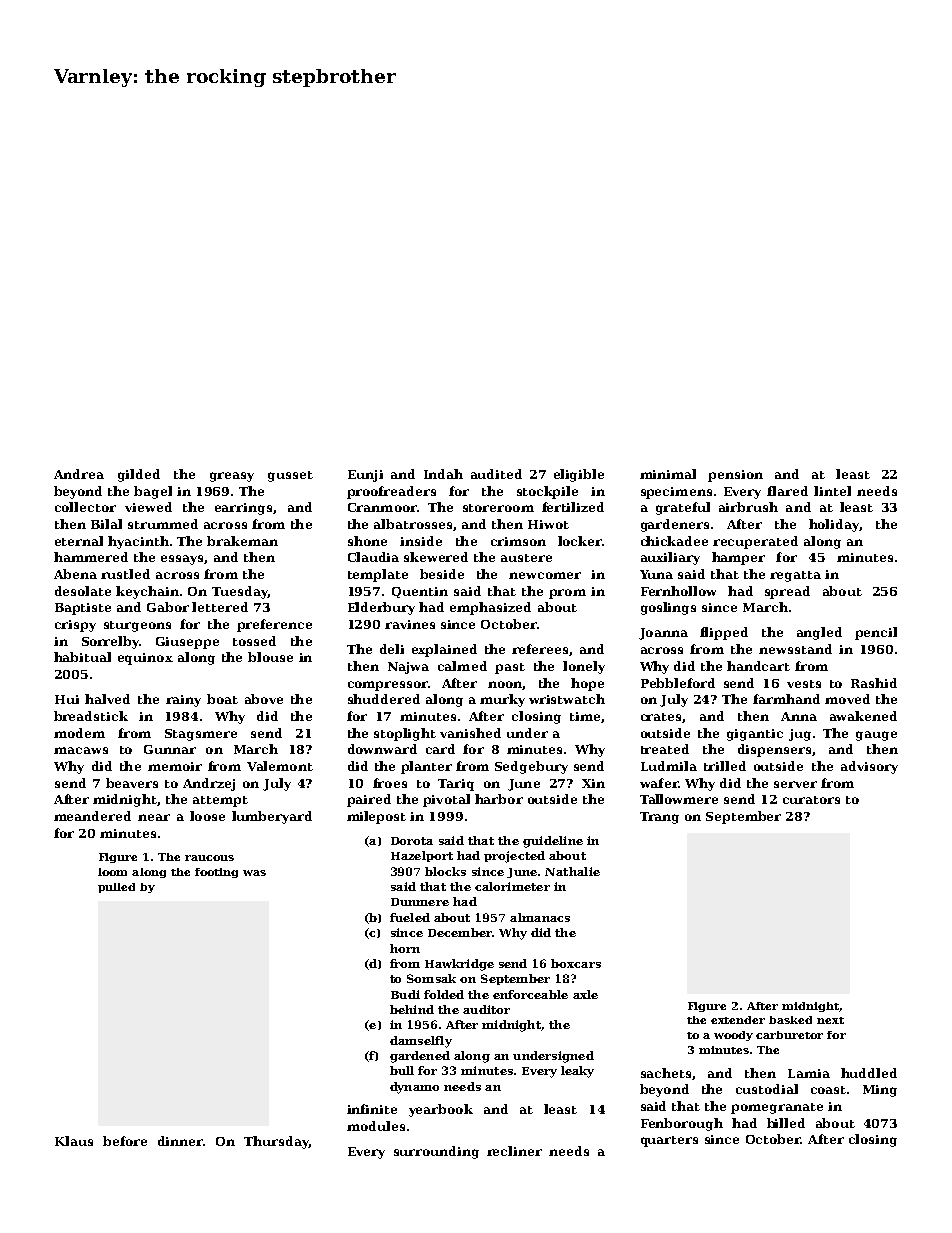 The height and width of the document is (1233, 952). Describe the element at coordinates (180, 1141) in the document. I see `dinner` at that location.
